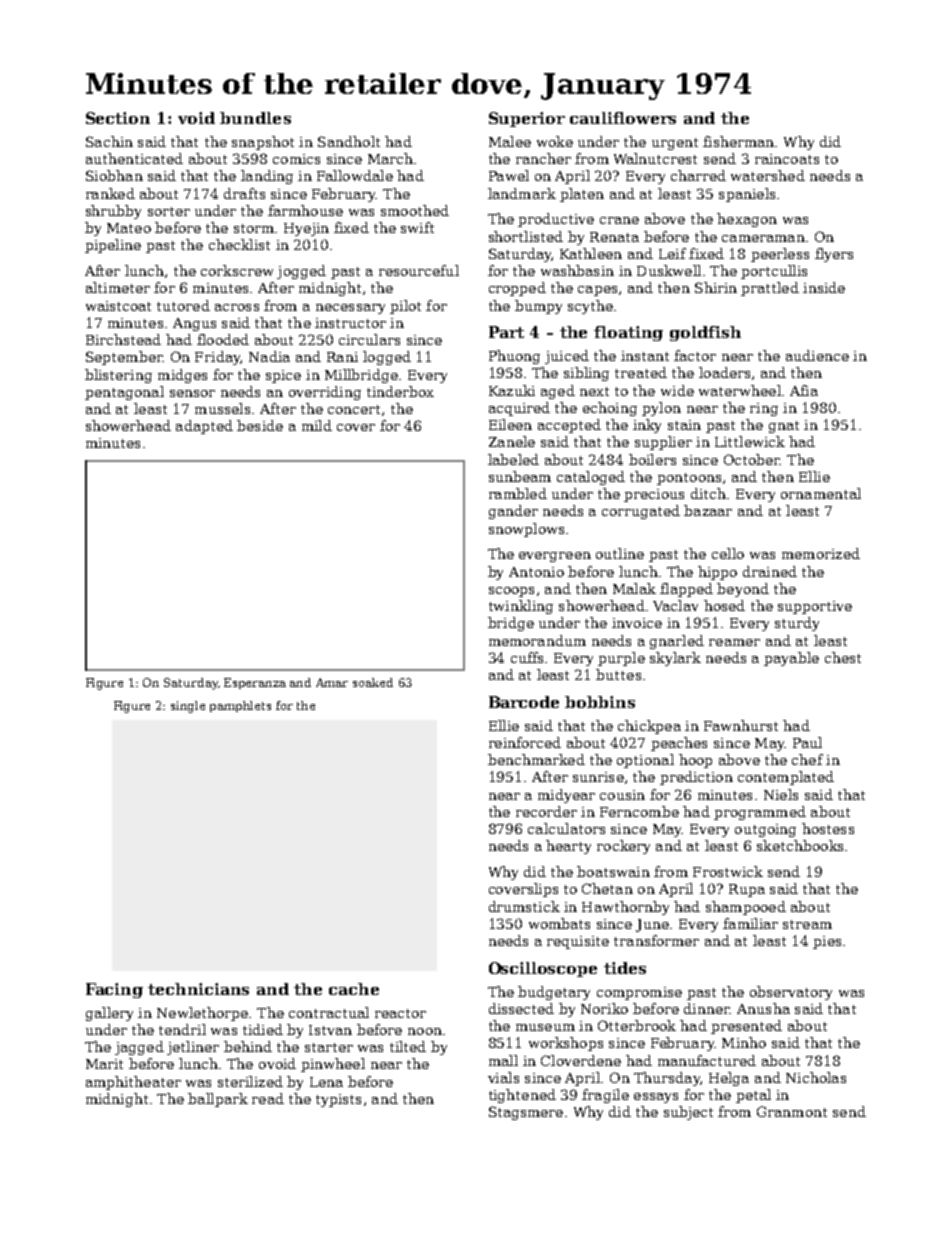 The width and height of the image is (952, 1233). I want to click on resourceful, so click(419, 270).
